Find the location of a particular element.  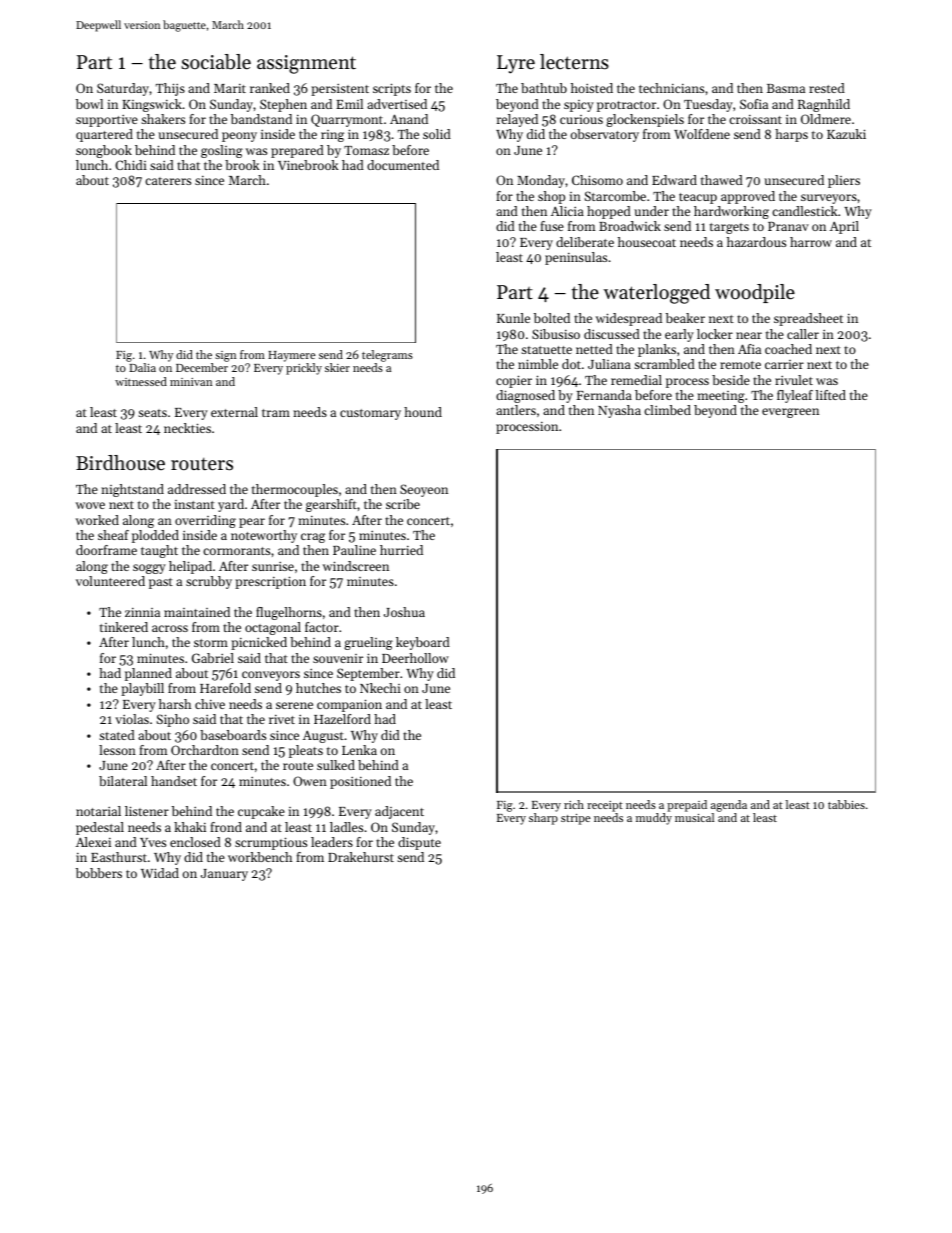

sociable is located at coordinates (216, 62).
